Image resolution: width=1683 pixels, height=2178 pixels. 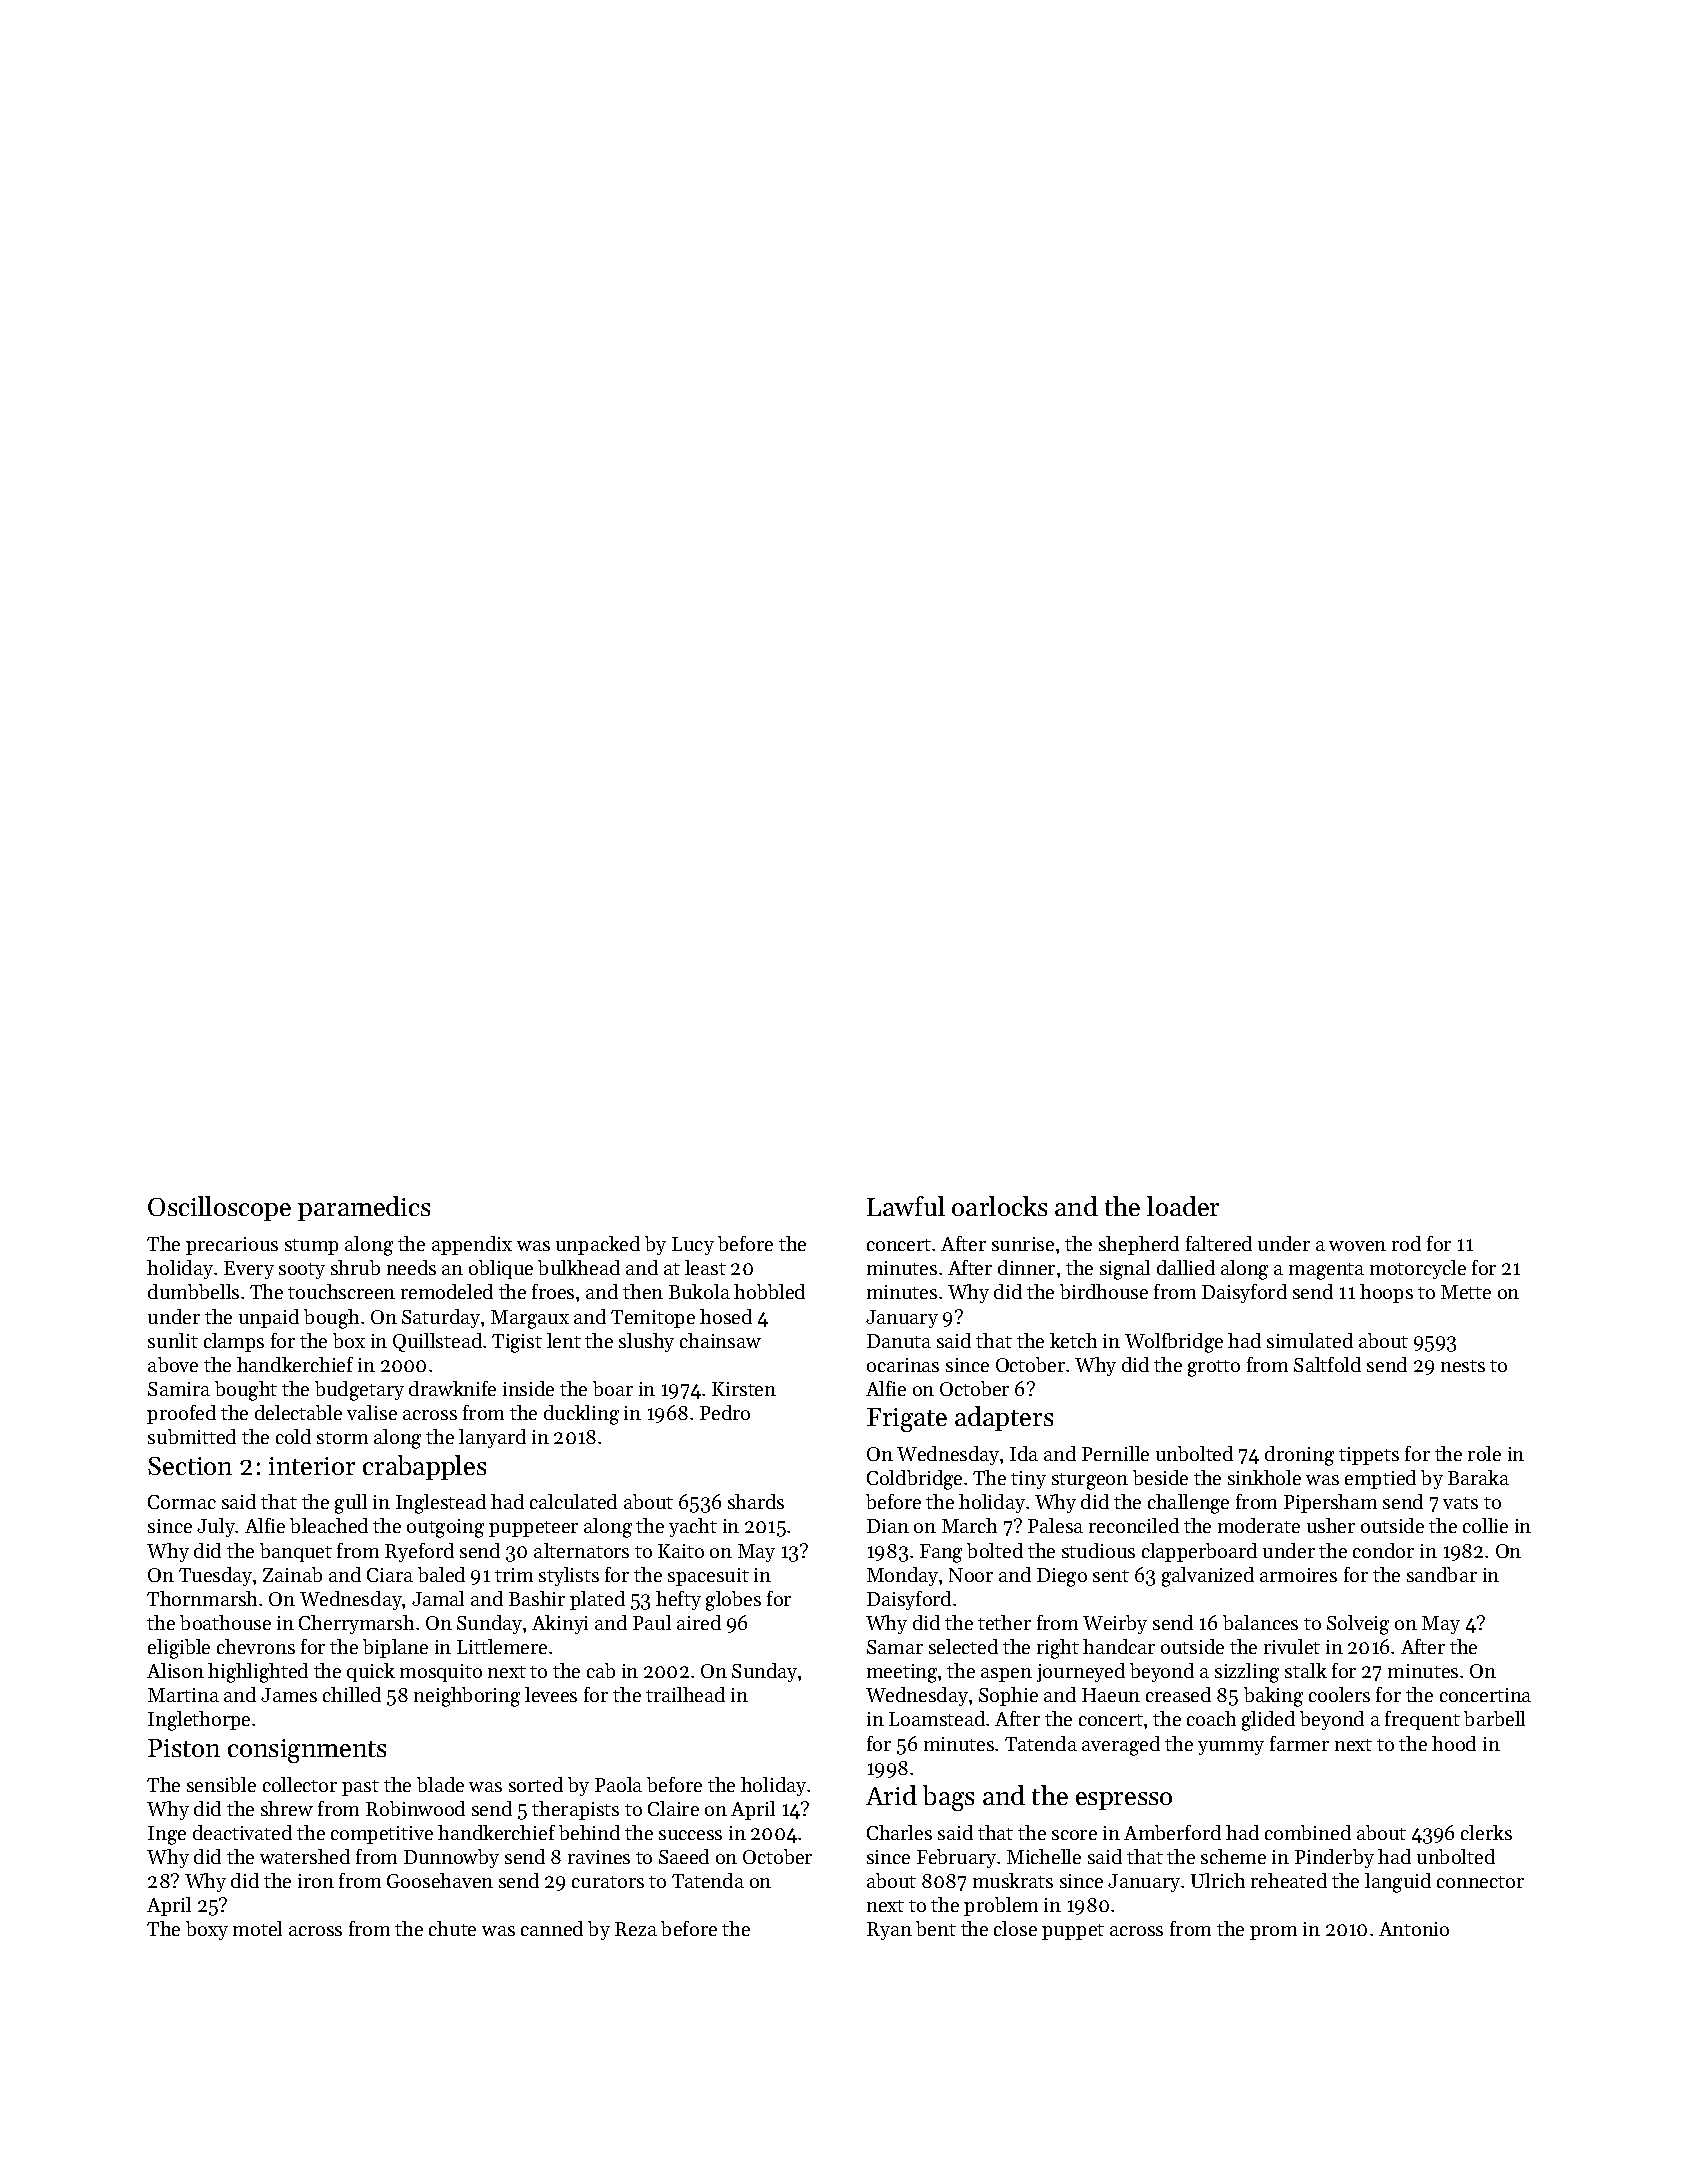 What do you see at coordinates (452, 1928) in the screenshot?
I see `chute` at bounding box center [452, 1928].
